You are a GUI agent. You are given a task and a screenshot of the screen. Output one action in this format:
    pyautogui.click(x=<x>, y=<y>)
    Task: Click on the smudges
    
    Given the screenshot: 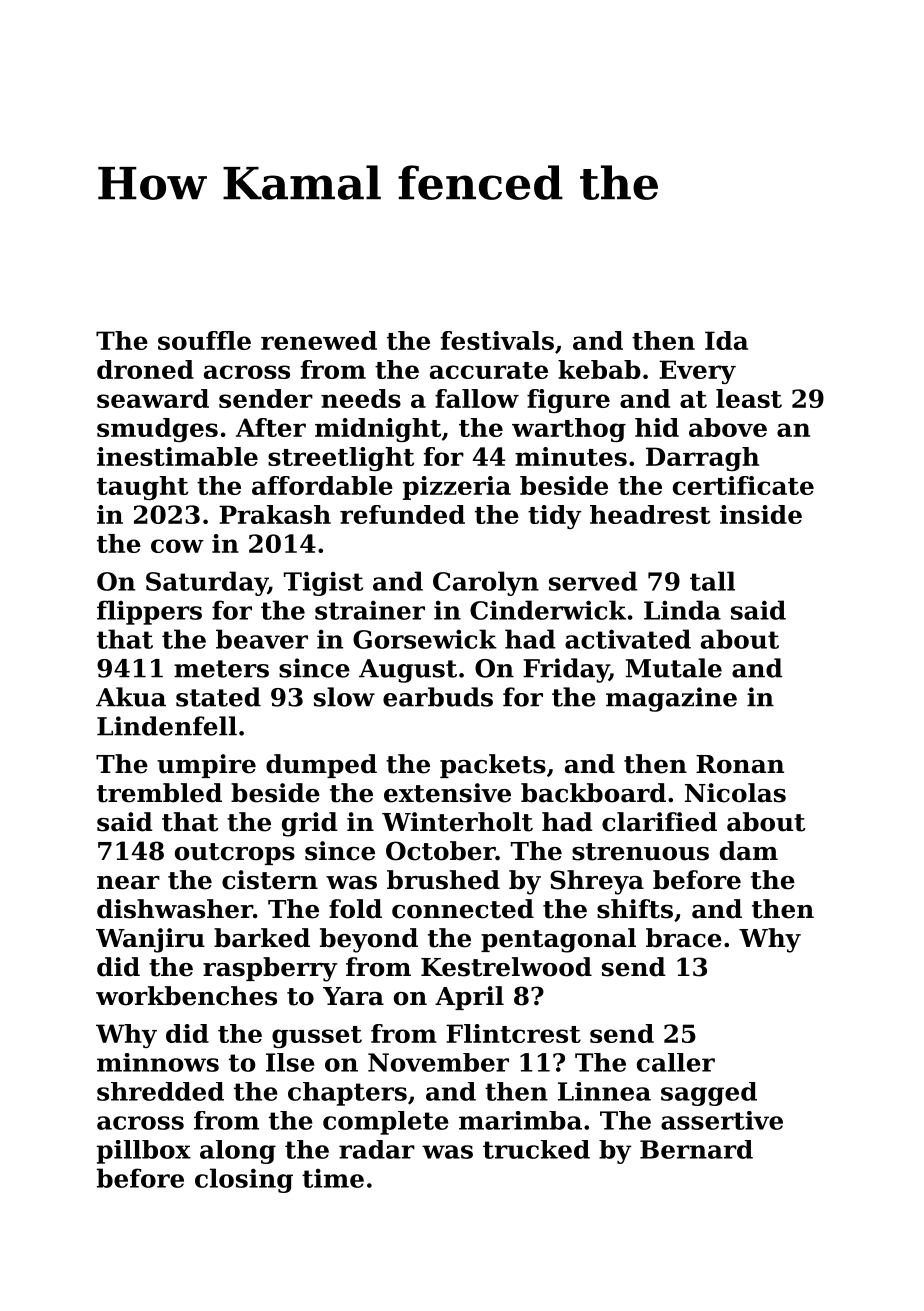 What is the action you would take?
    pyautogui.click(x=157, y=430)
